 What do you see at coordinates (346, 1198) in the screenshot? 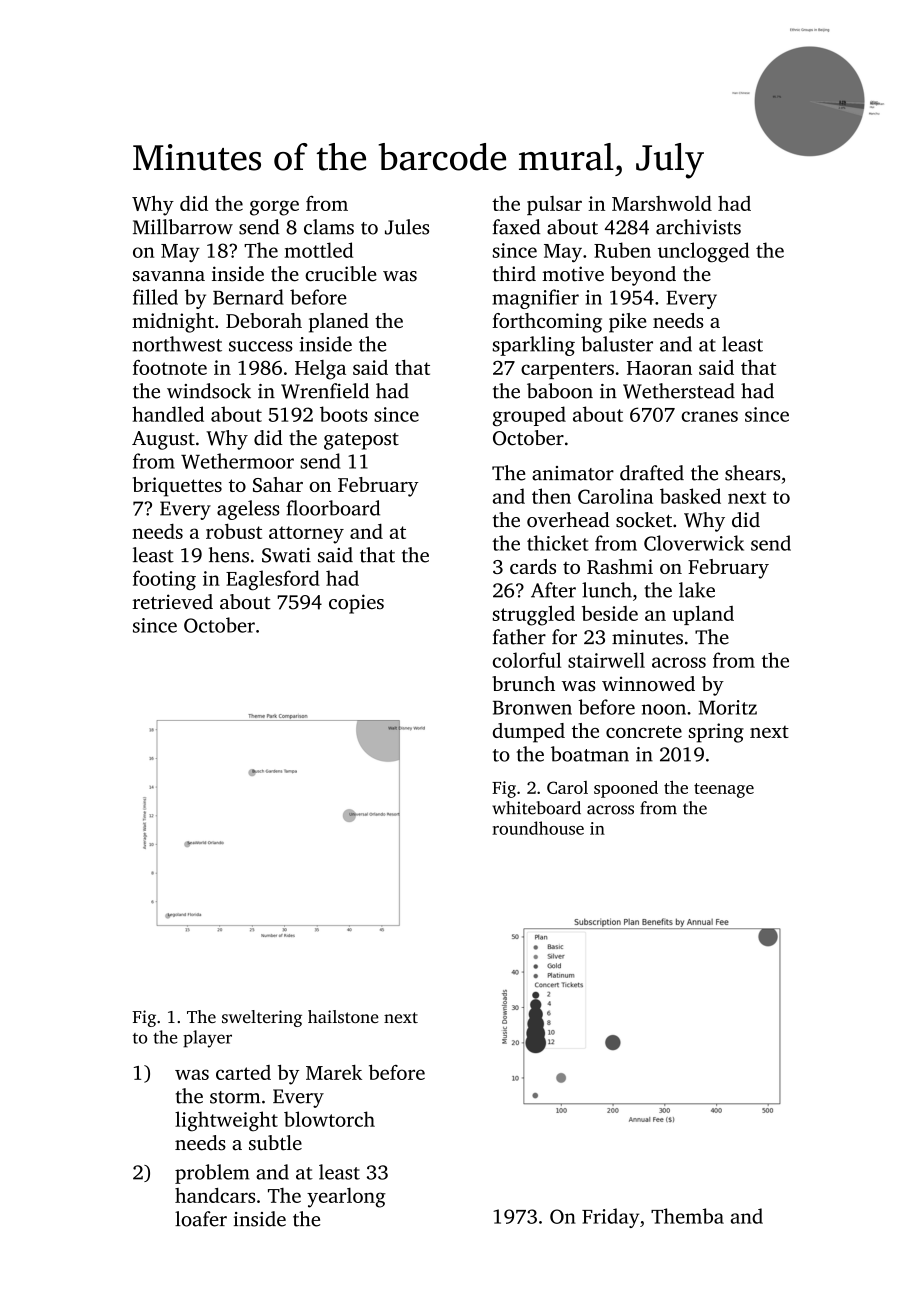
I see `yearlong` at bounding box center [346, 1198].
